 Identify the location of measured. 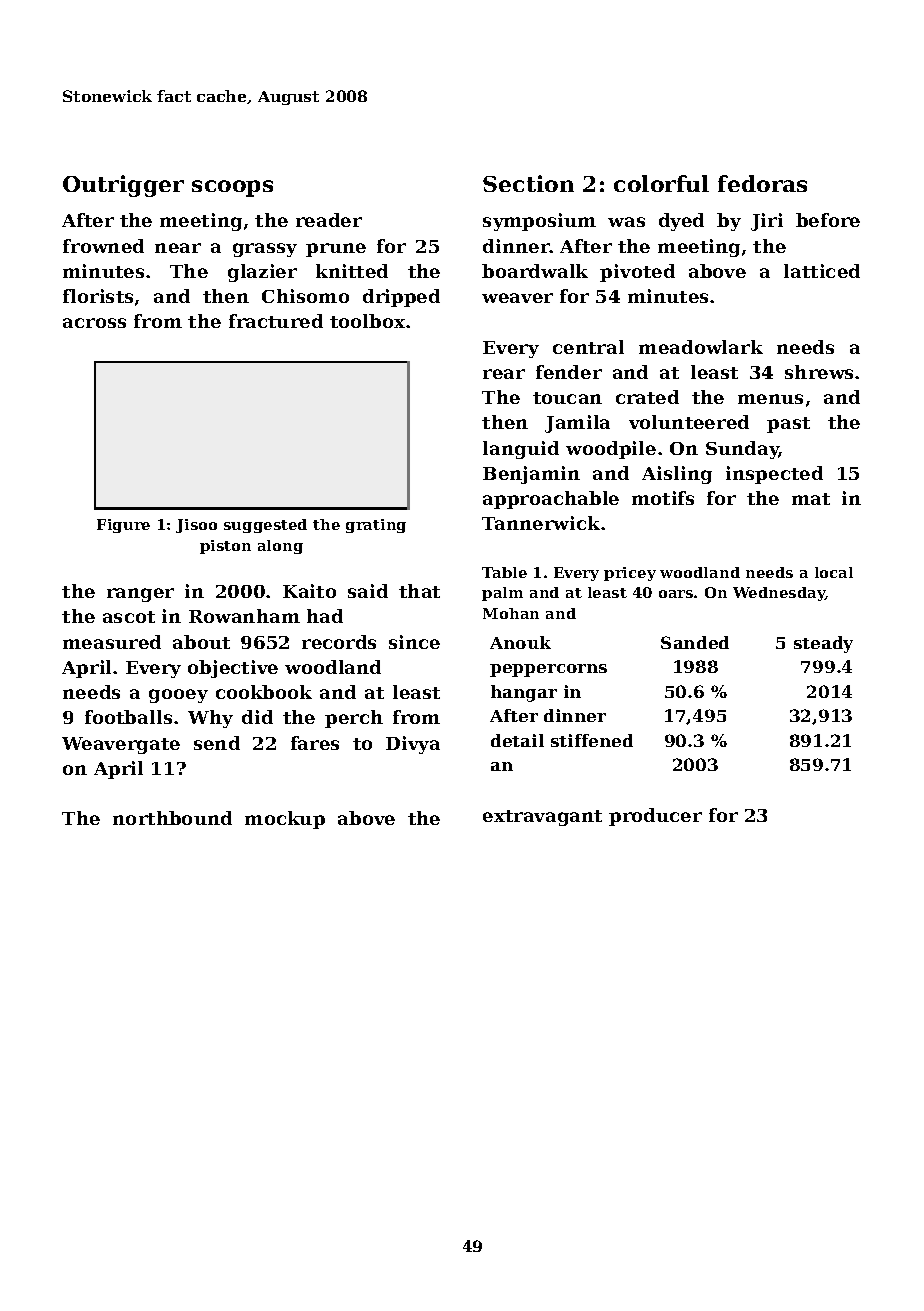
(112, 642).
